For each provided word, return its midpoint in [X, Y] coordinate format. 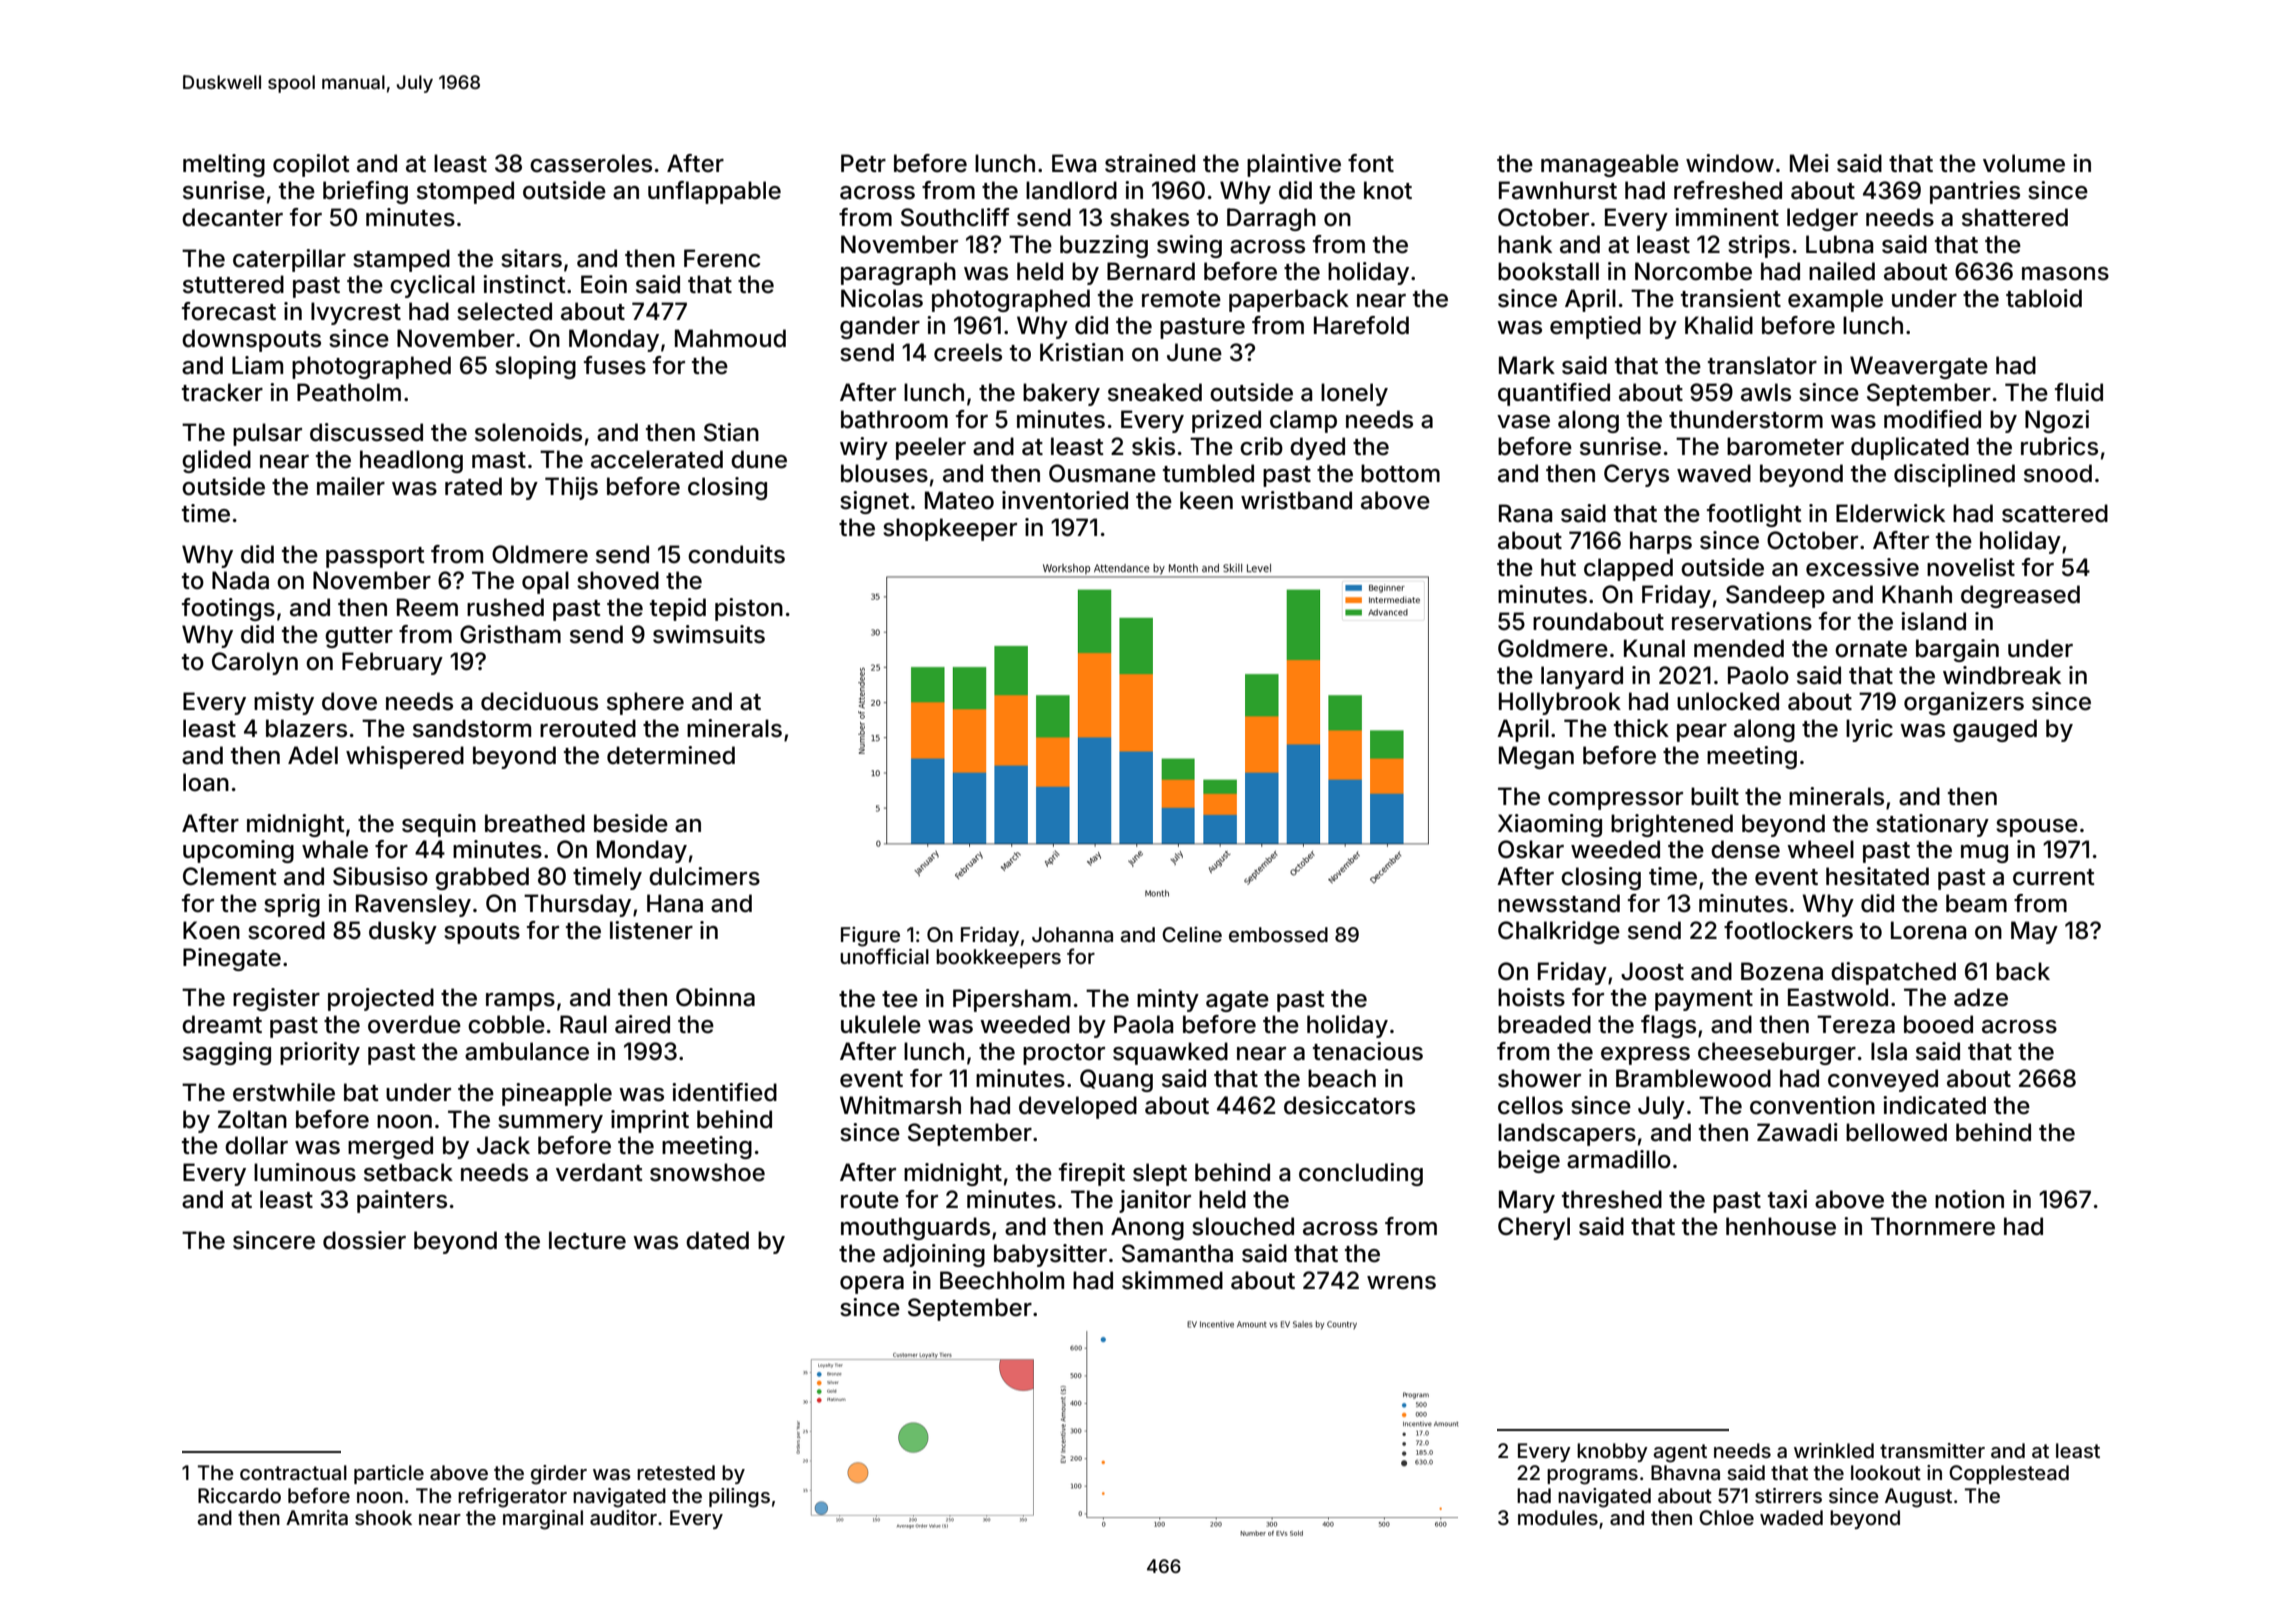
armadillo [1619, 1159]
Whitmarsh [900, 1105]
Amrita [317, 1517]
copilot [311, 165]
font [1371, 163]
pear [1702, 733]
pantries [1975, 192]
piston [749, 609]
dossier [364, 1240]
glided [216, 461]
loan [206, 782]
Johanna [1072, 934]
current [2054, 877]
